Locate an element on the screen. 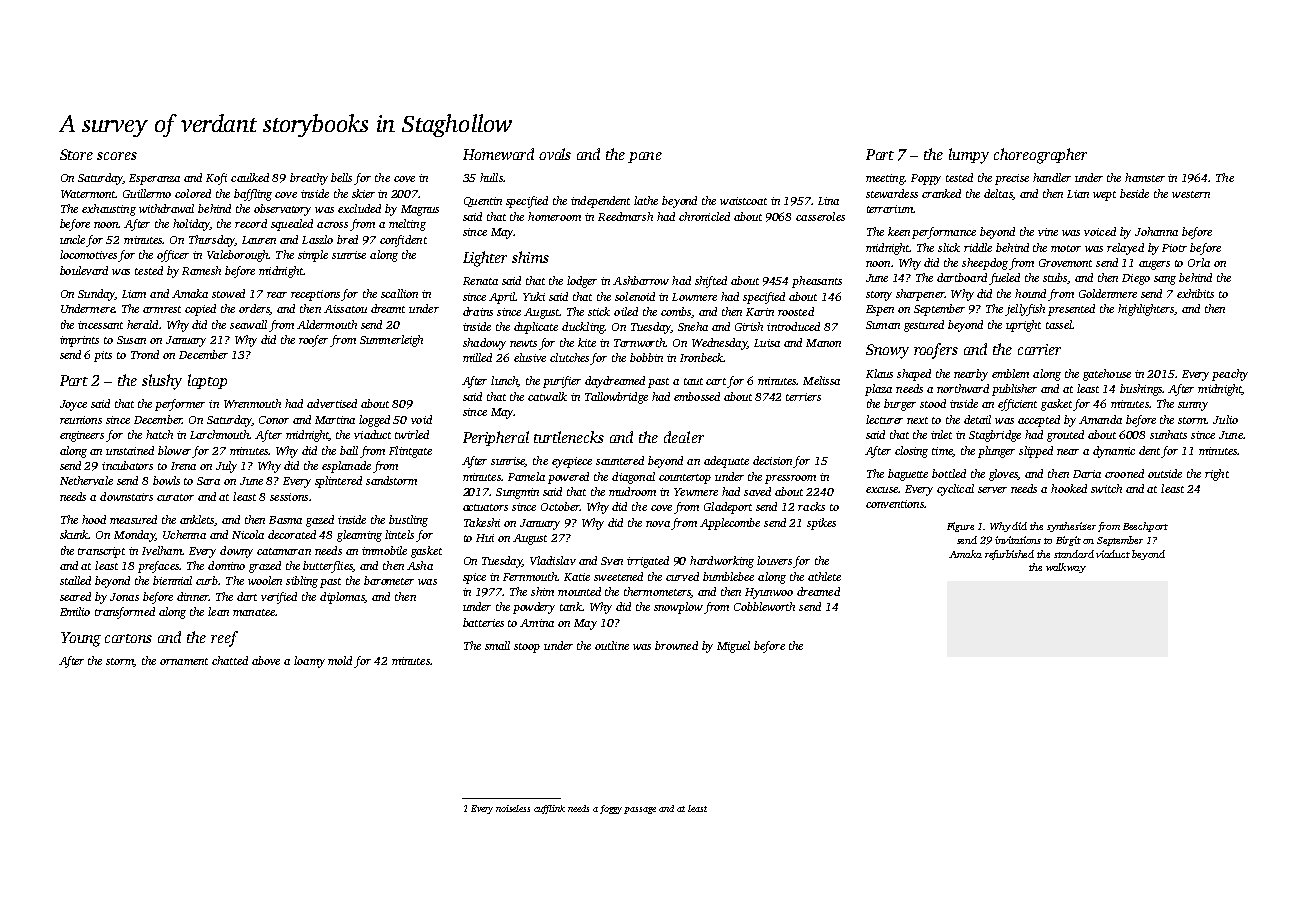 Image resolution: width=1308 pixels, height=924 pixels. standard is located at coordinates (1074, 554).
